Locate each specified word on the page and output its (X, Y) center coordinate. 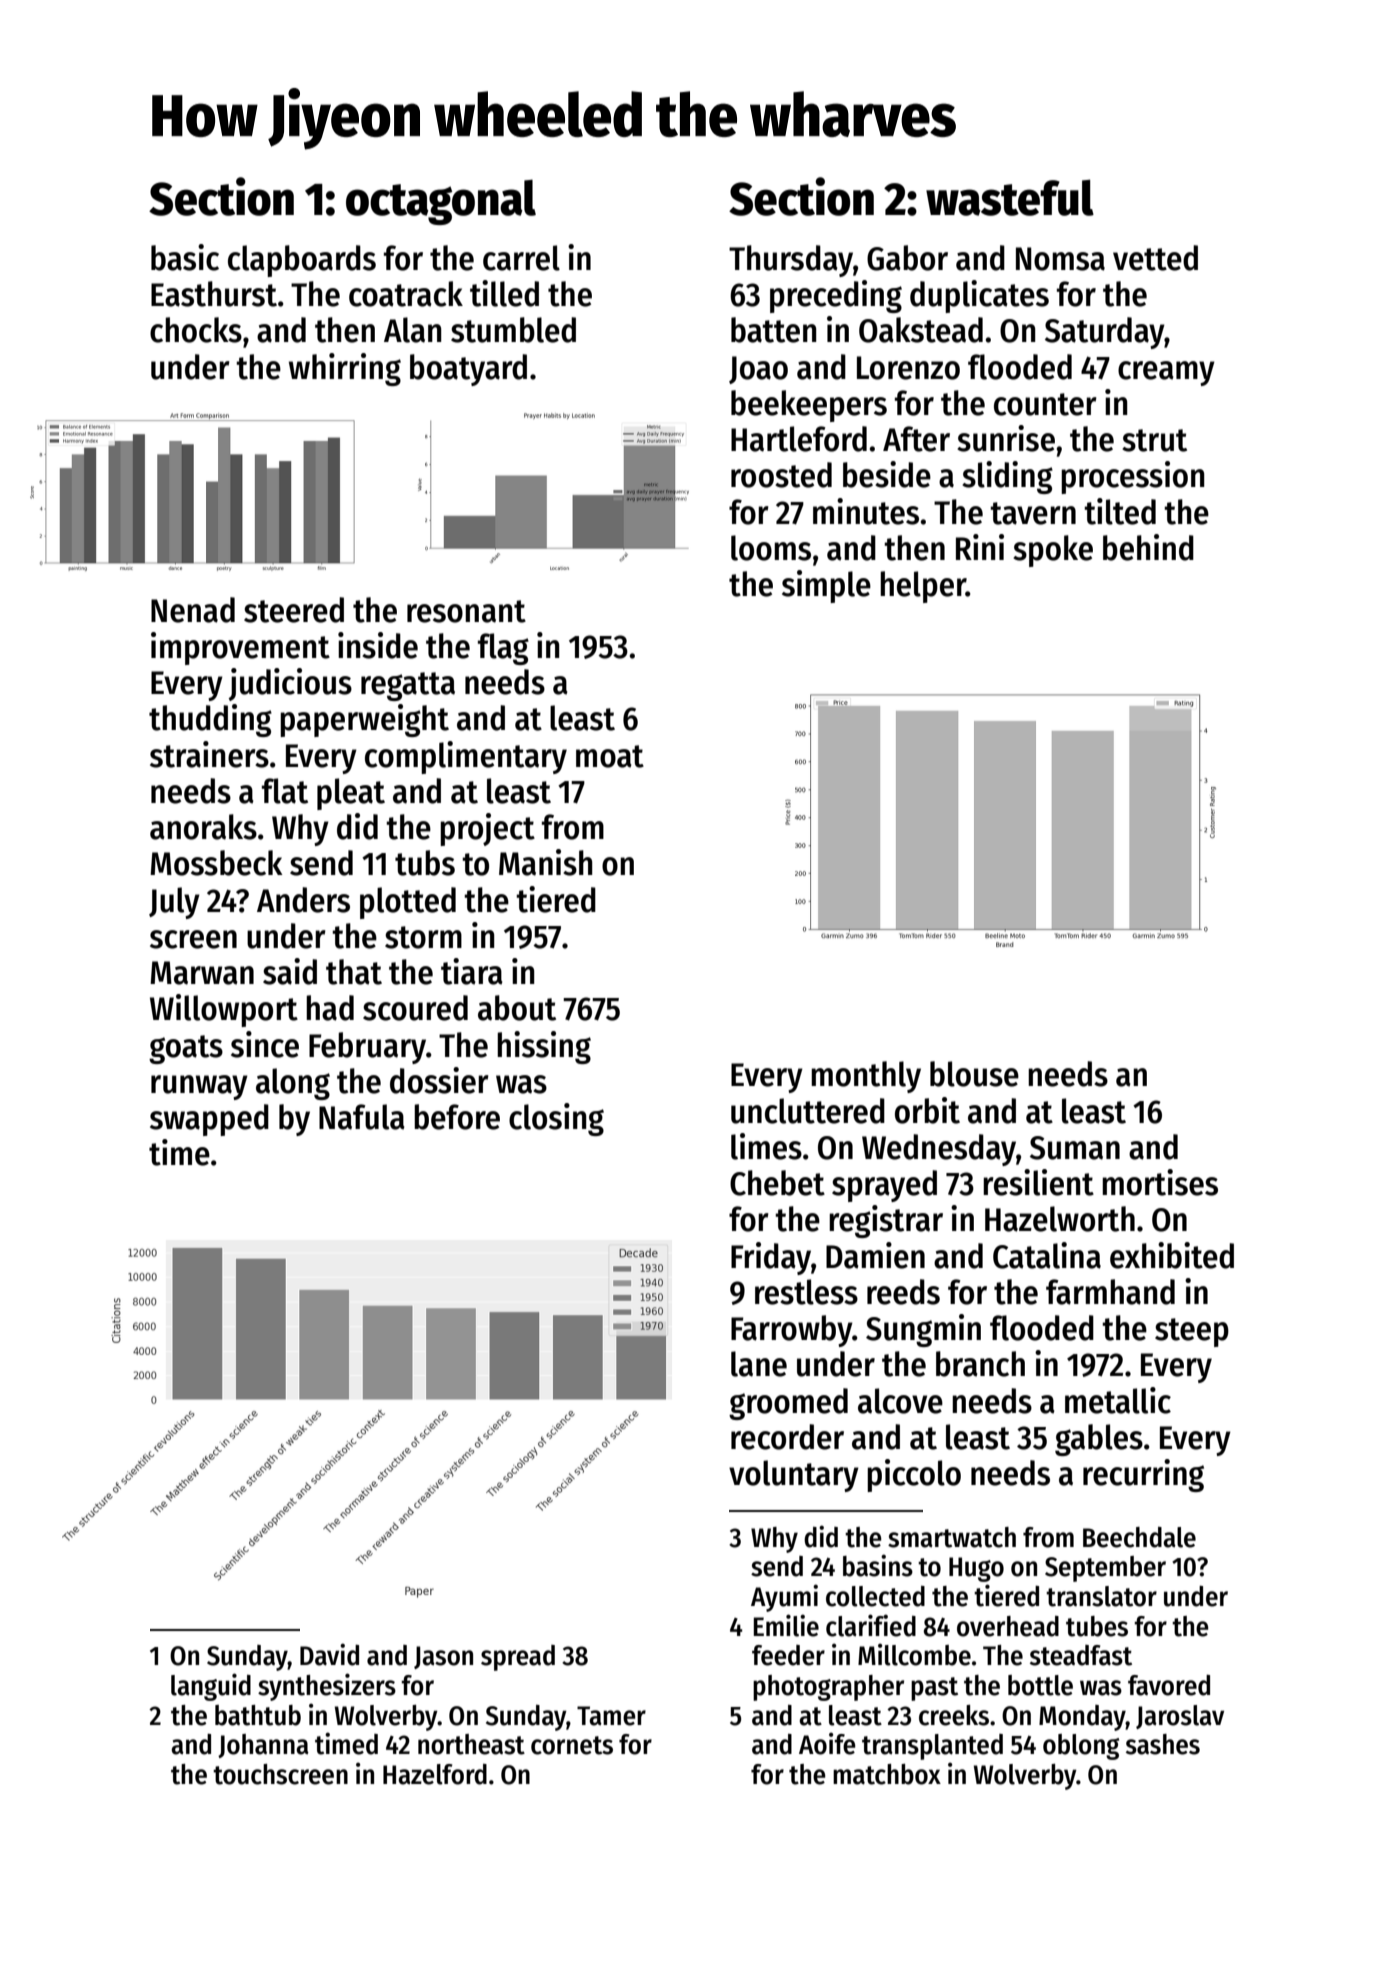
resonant (466, 611)
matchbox (887, 1774)
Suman (1075, 1148)
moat (610, 756)
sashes (1163, 1744)
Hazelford (435, 1774)
